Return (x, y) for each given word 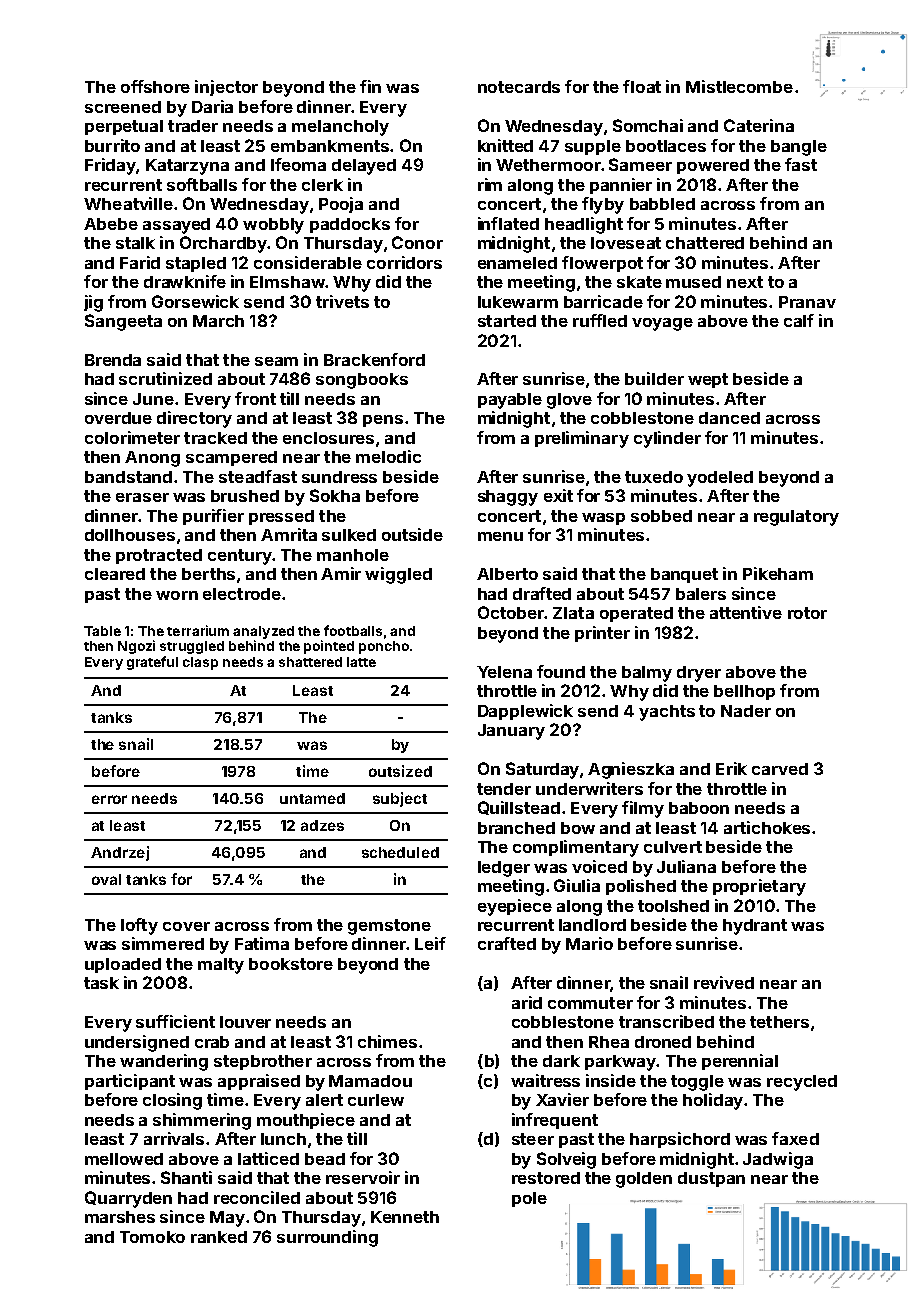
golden (644, 1180)
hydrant (755, 927)
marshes (120, 1217)
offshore (155, 86)
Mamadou (370, 1081)
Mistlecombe (739, 86)
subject (400, 799)
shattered (310, 662)
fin (370, 86)
